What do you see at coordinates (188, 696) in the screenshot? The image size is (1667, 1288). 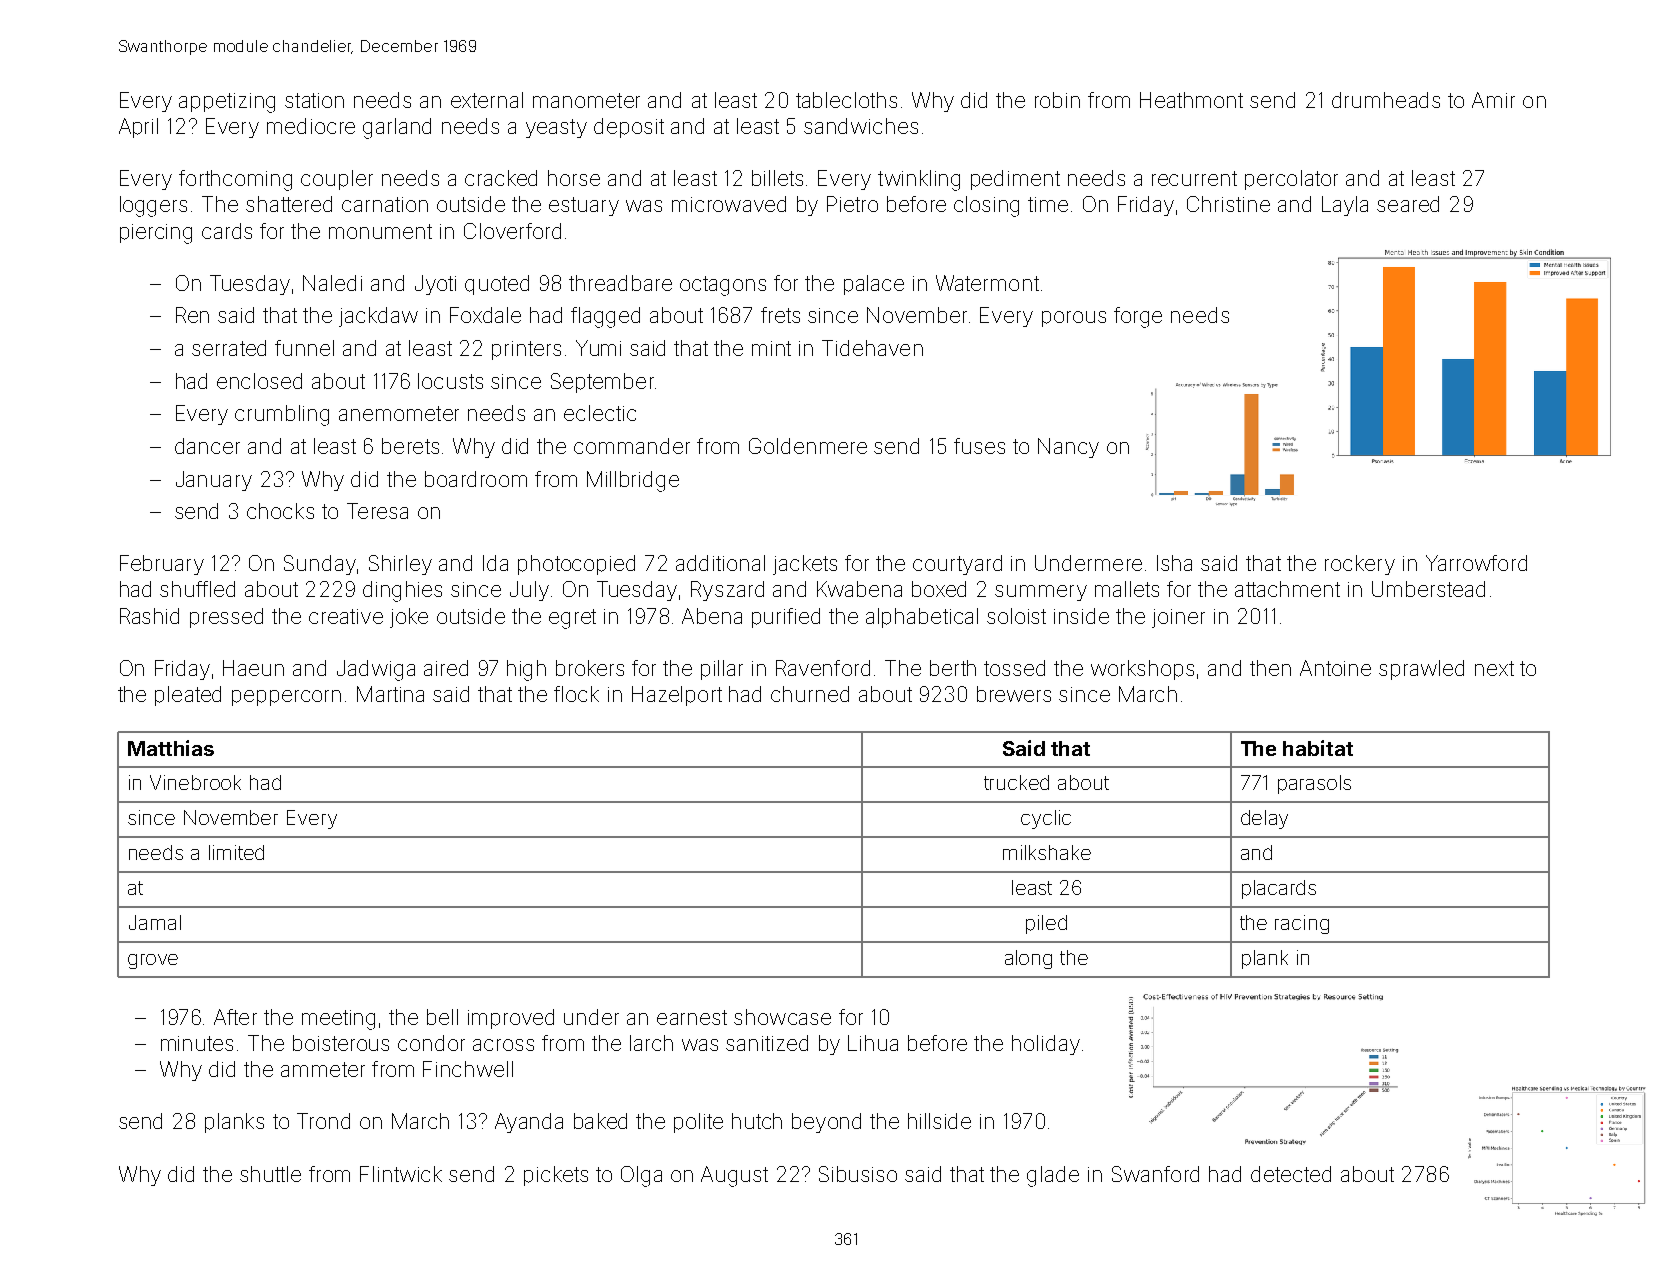 I see `pleated` at bounding box center [188, 696].
